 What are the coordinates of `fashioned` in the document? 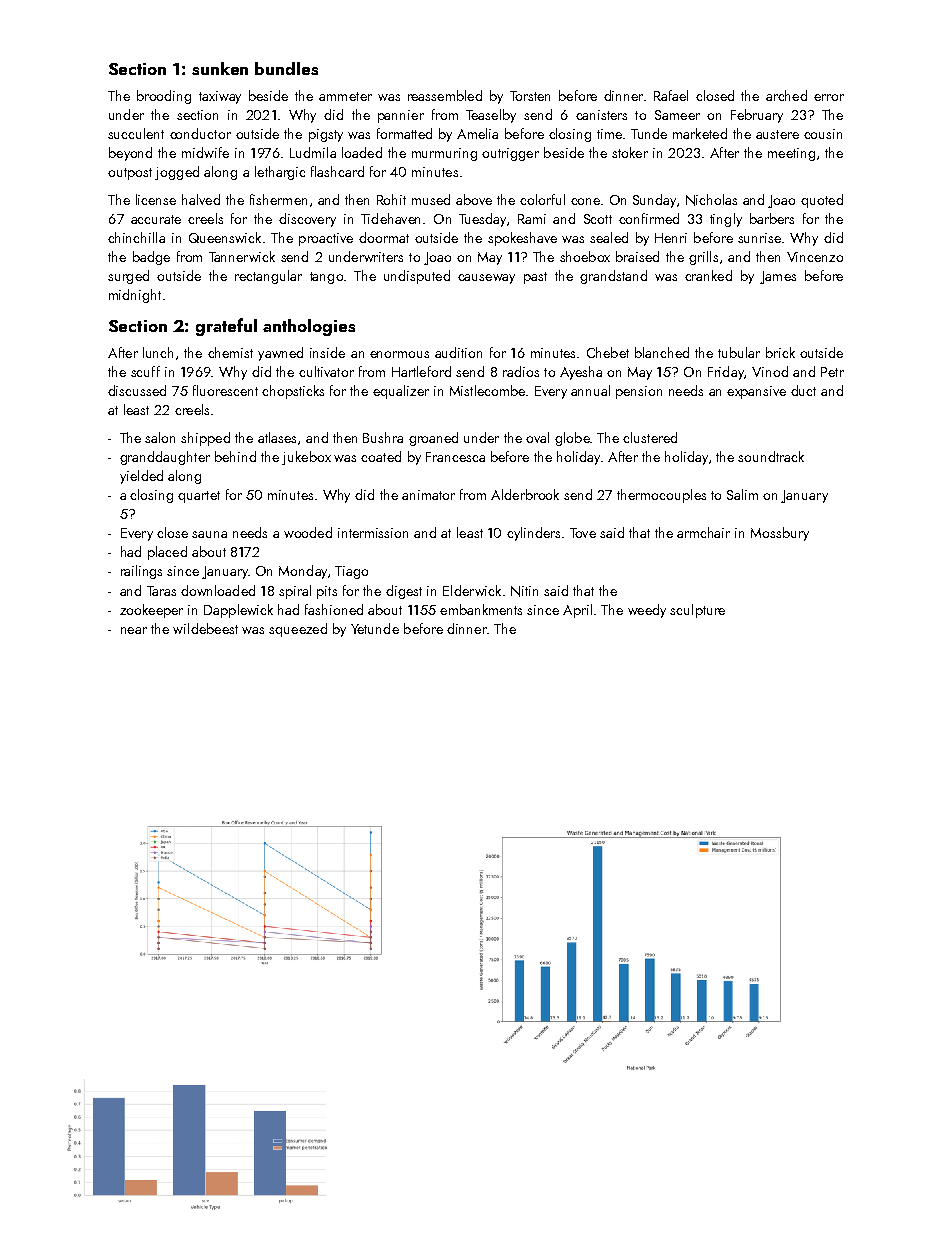 It's located at (334, 609).
